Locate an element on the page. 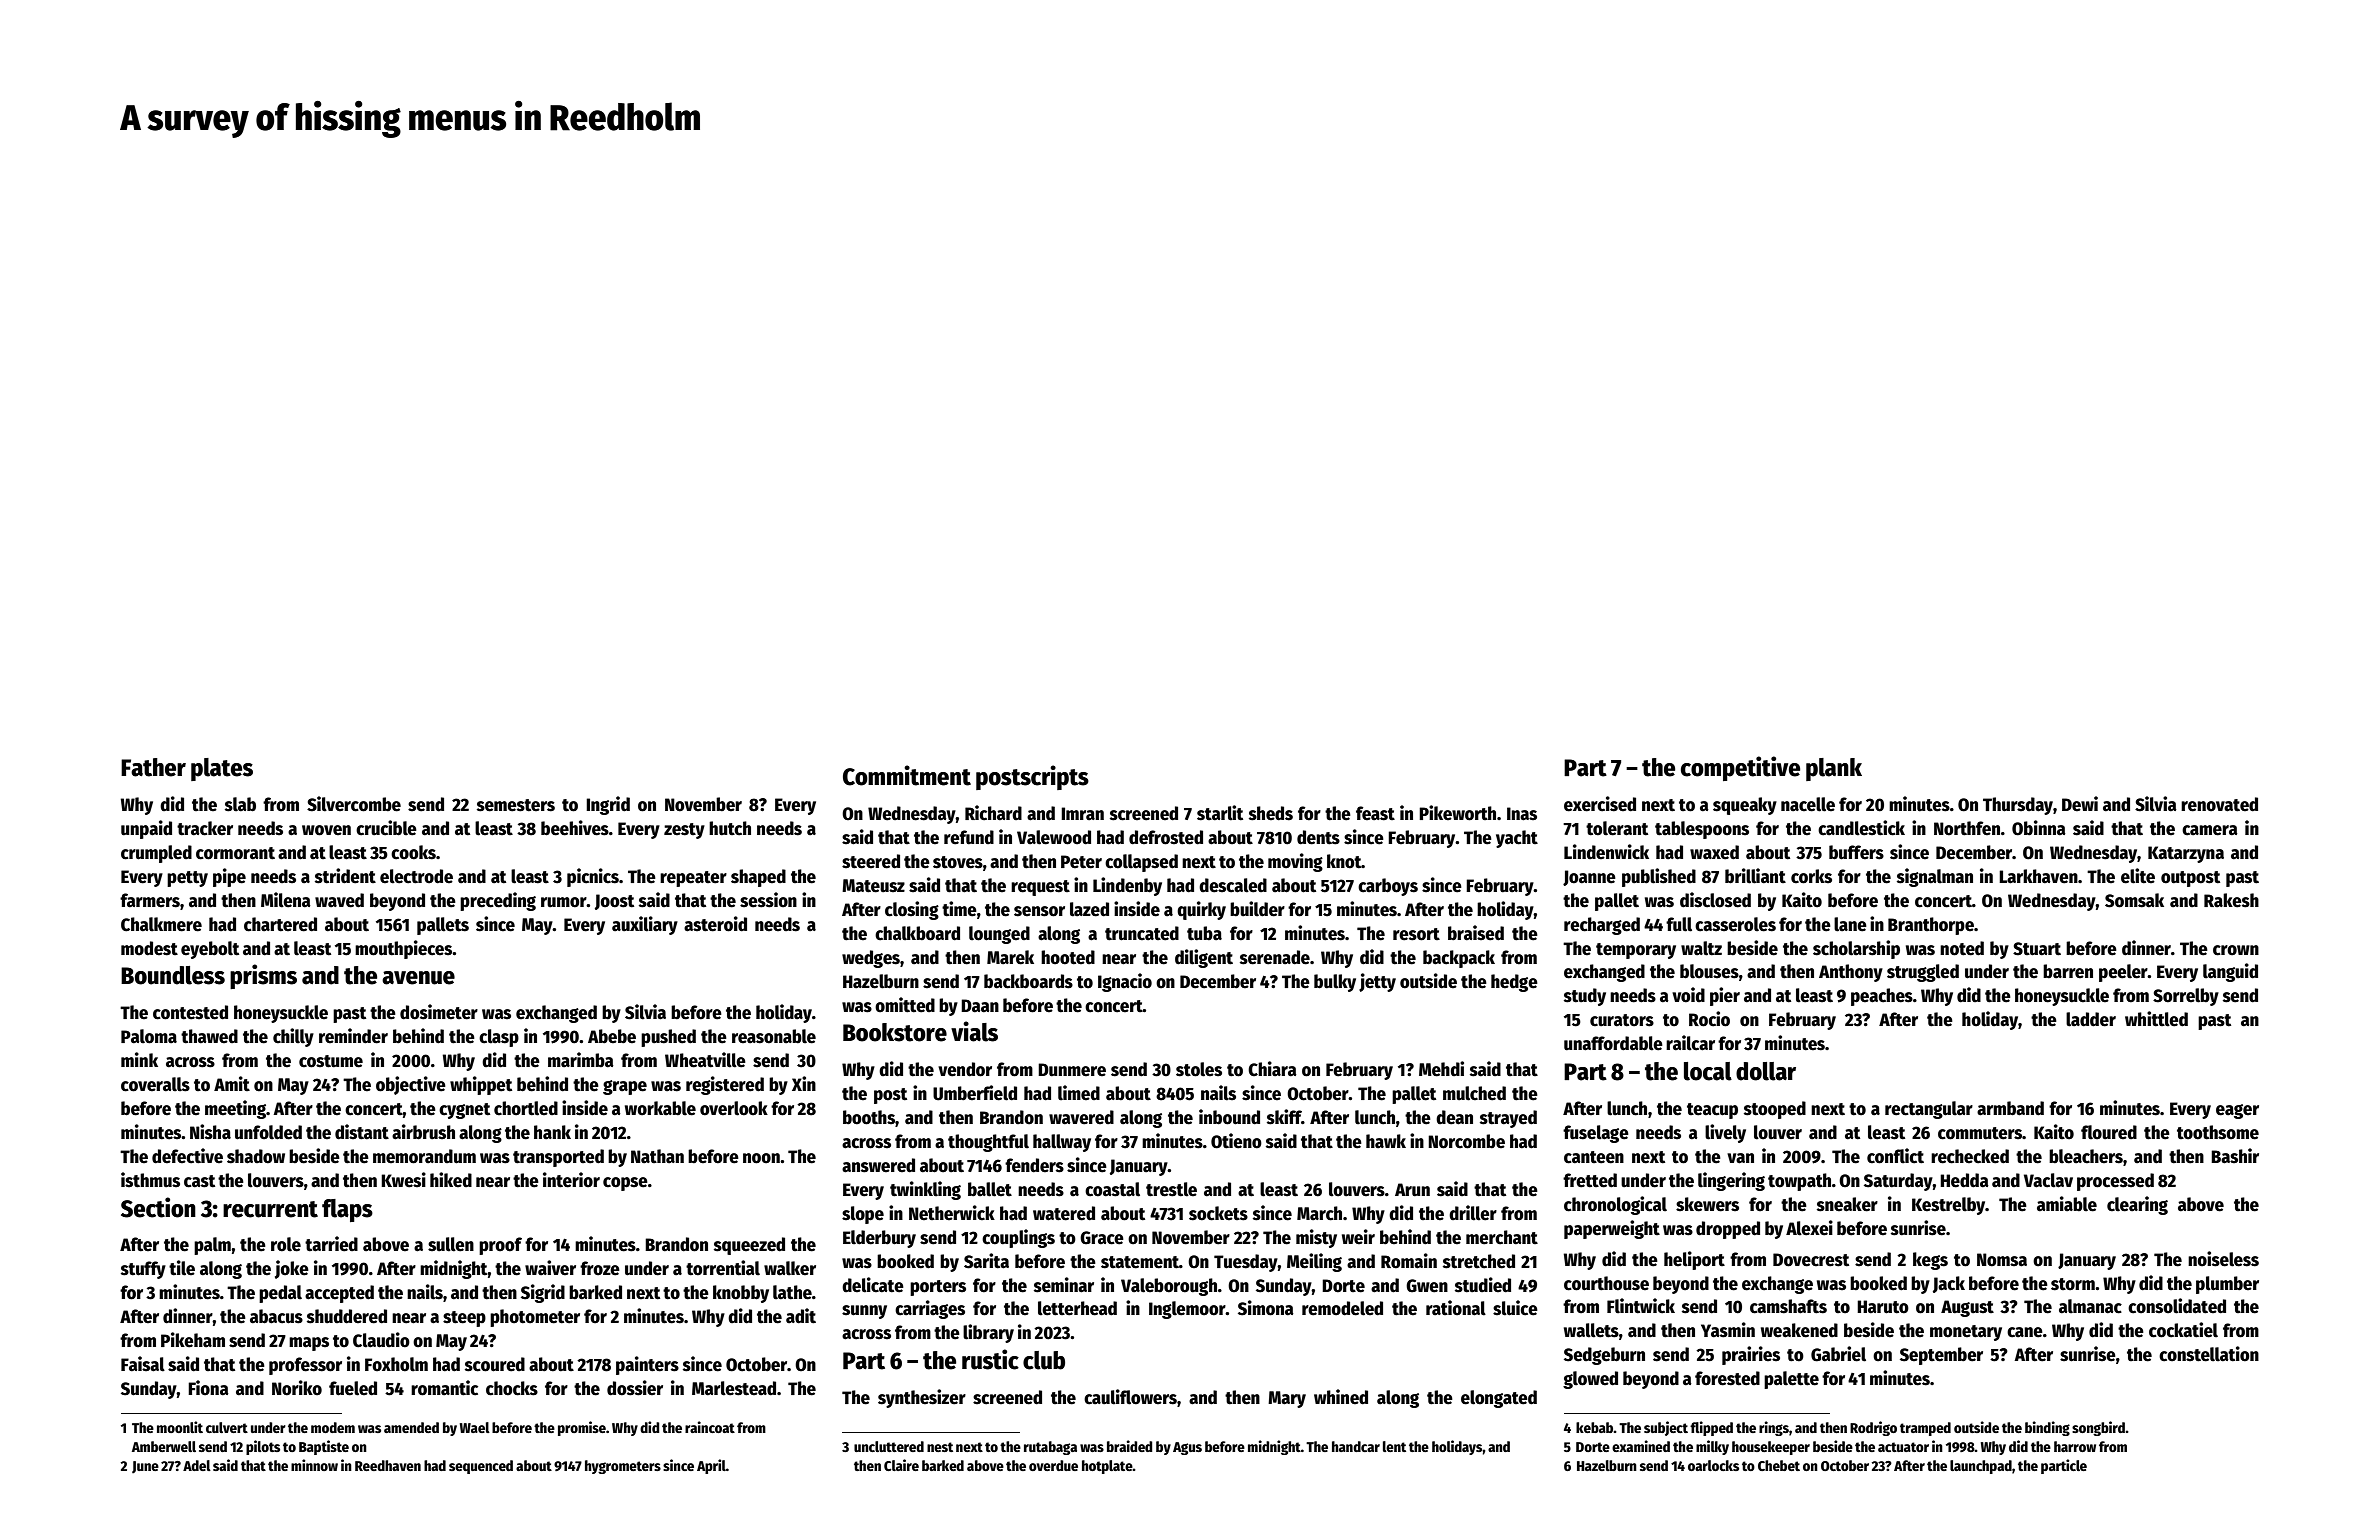  renovated is located at coordinates (2219, 804).
